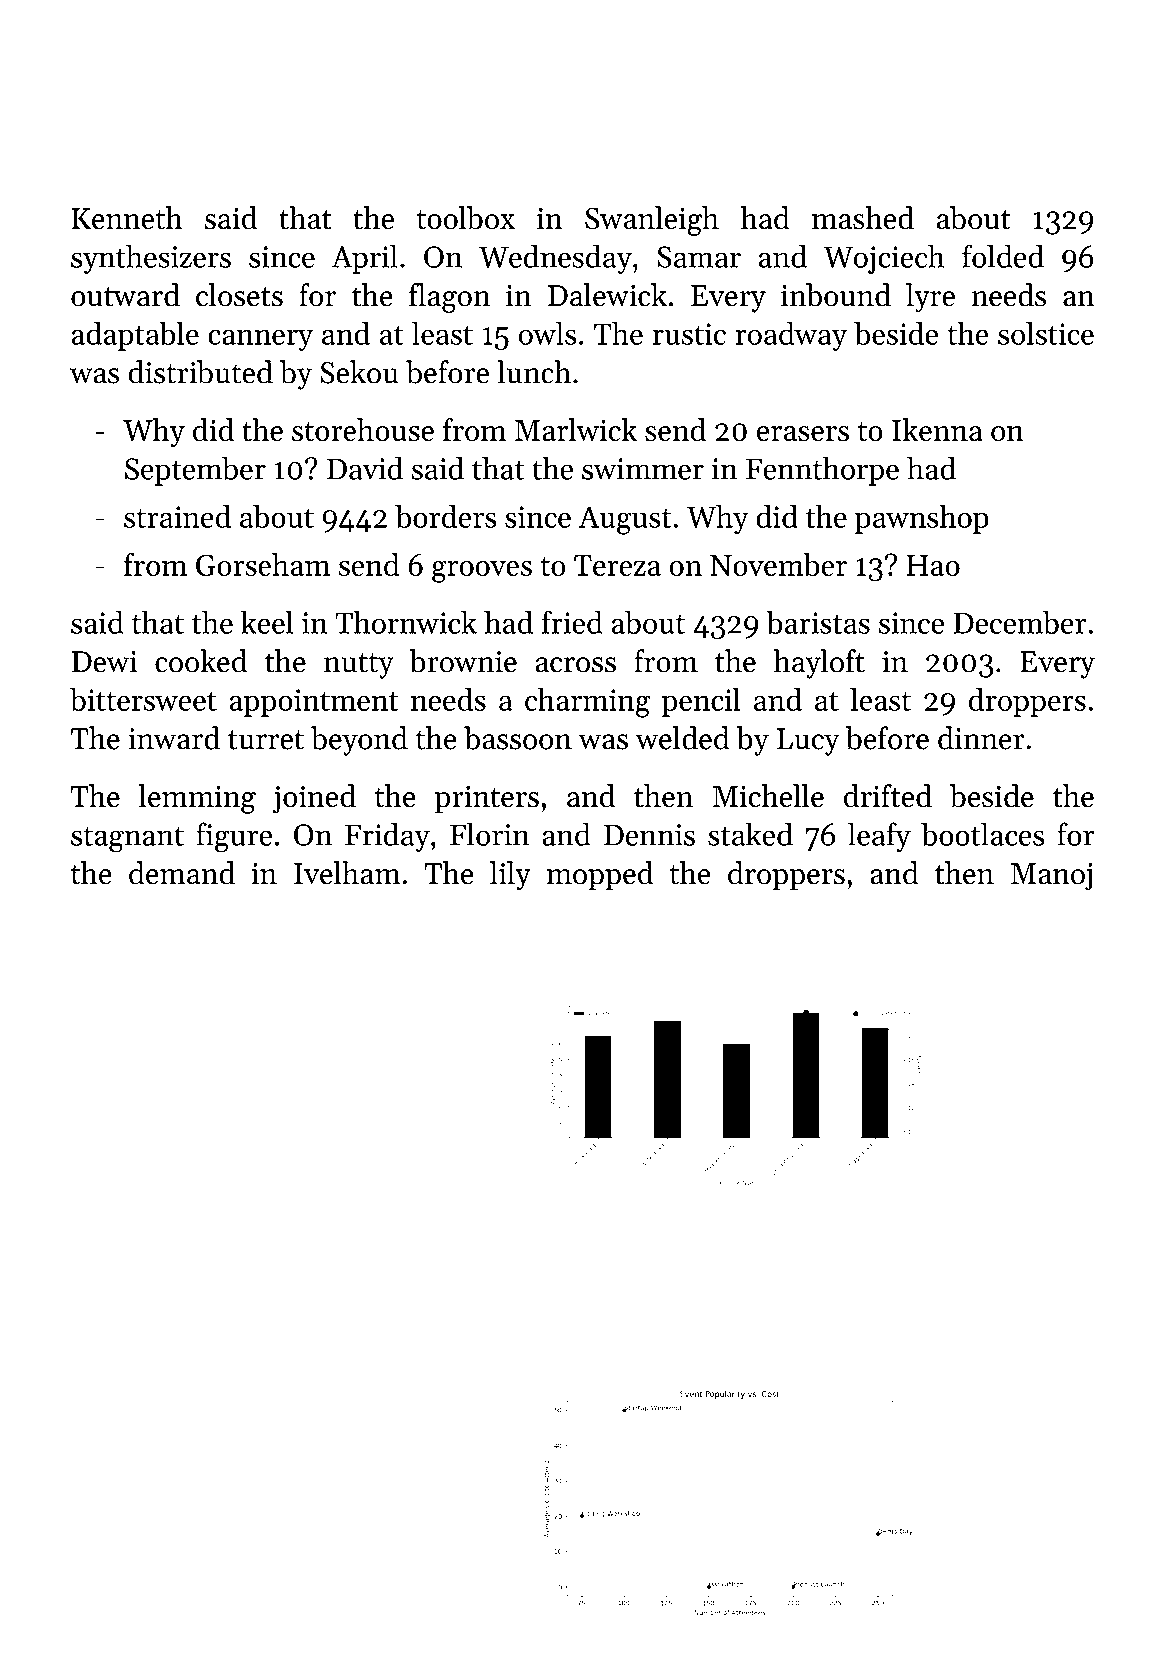  What do you see at coordinates (406, 622) in the document?
I see `Thornwick` at bounding box center [406, 622].
